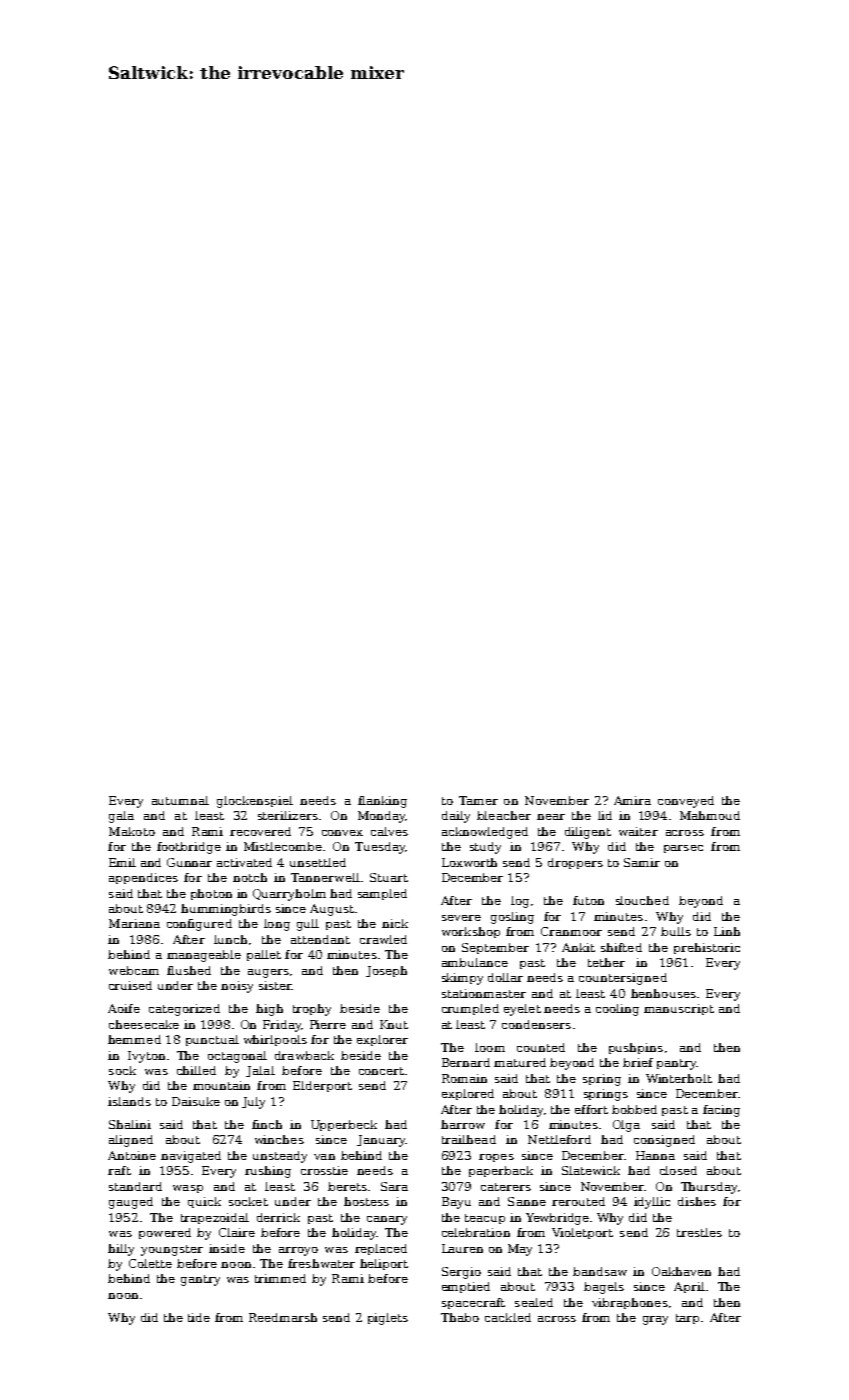 This screenshot has width=849, height=1400. Describe the element at coordinates (469, 862) in the screenshot. I see `Loxworth` at that location.
